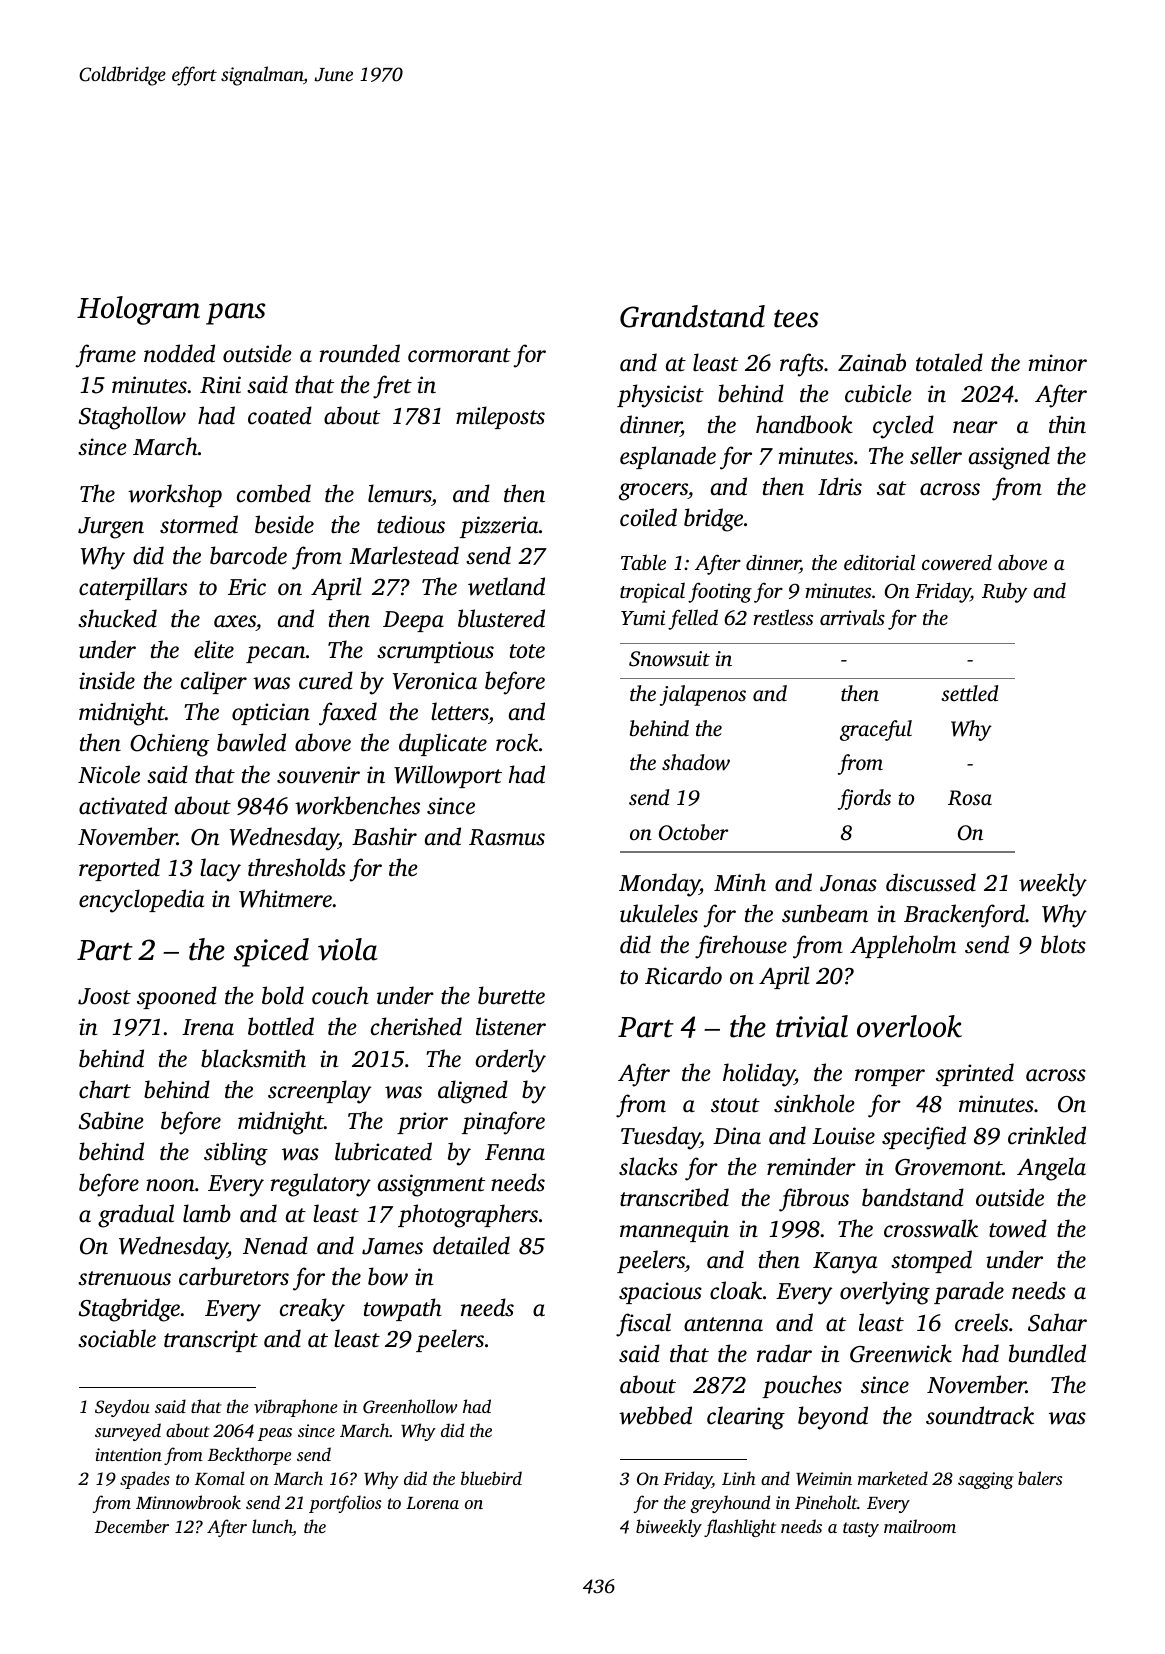  What do you see at coordinates (491, 1478) in the screenshot?
I see `bluebird` at bounding box center [491, 1478].
